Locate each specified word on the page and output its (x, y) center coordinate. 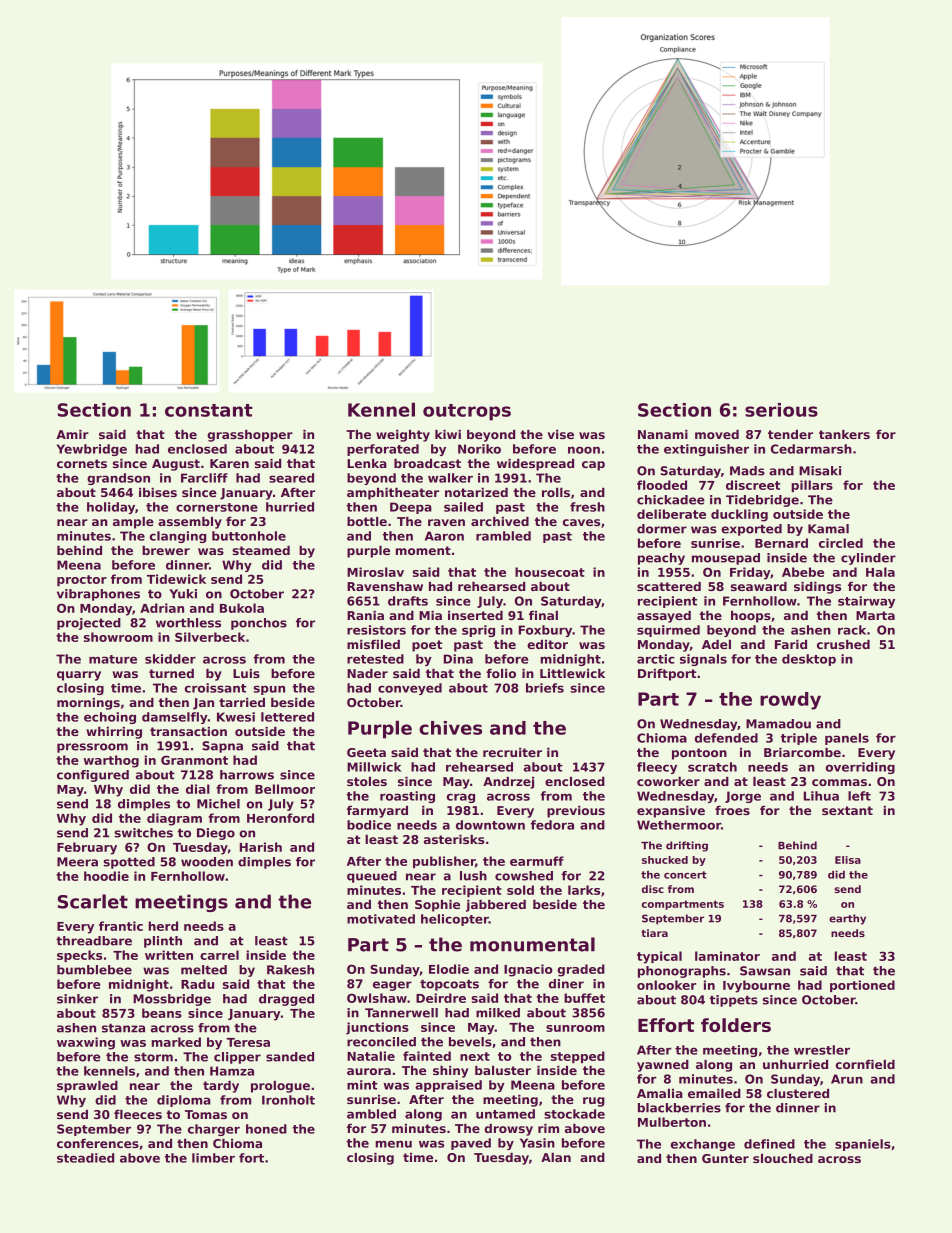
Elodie (449, 969)
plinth (163, 942)
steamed (261, 550)
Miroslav (375, 572)
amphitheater (393, 494)
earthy (847, 919)
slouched (783, 1158)
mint (362, 1085)
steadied (85, 1158)
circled (841, 543)
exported (751, 530)
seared (291, 478)
